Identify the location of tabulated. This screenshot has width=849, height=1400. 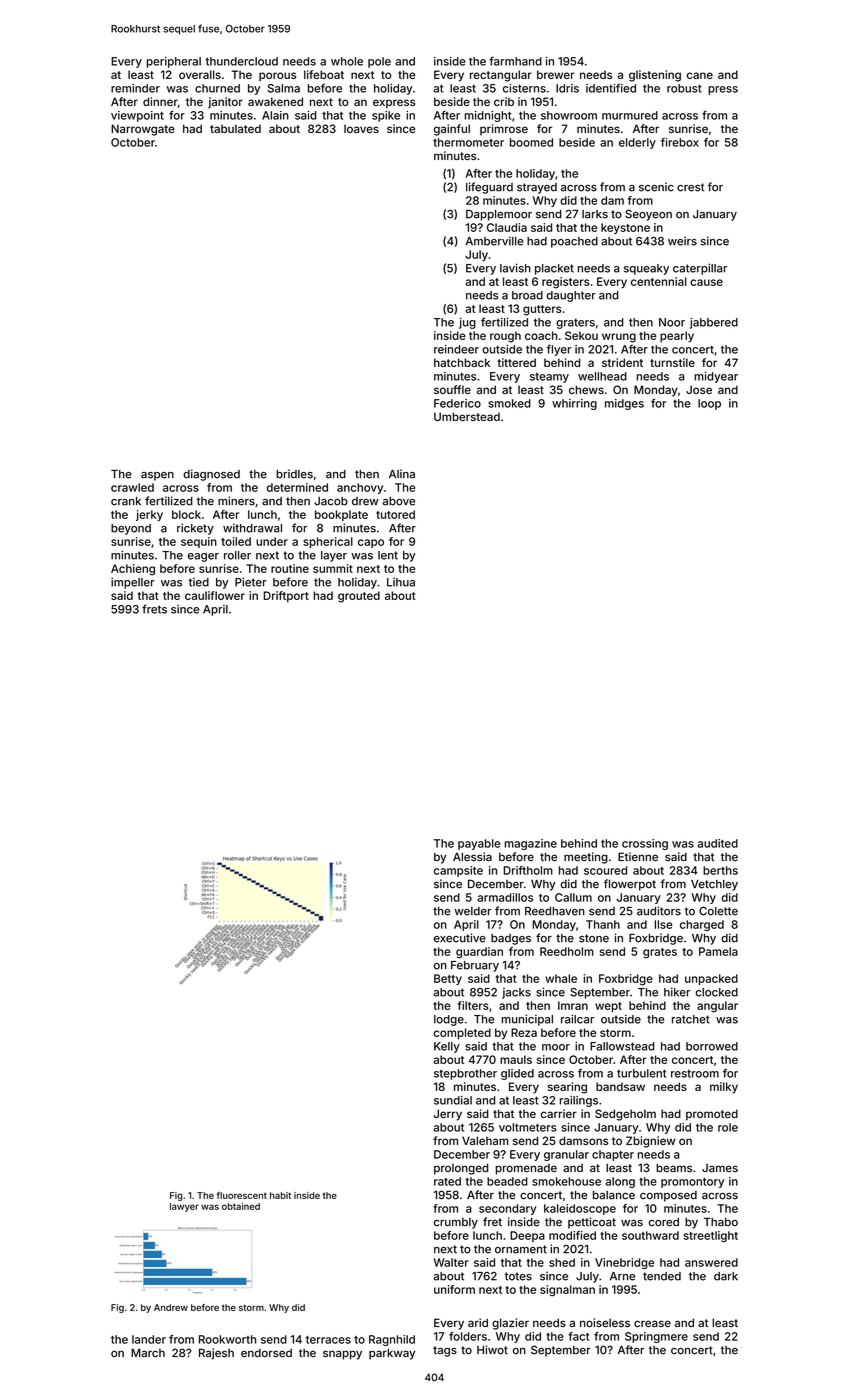
(235, 128).
